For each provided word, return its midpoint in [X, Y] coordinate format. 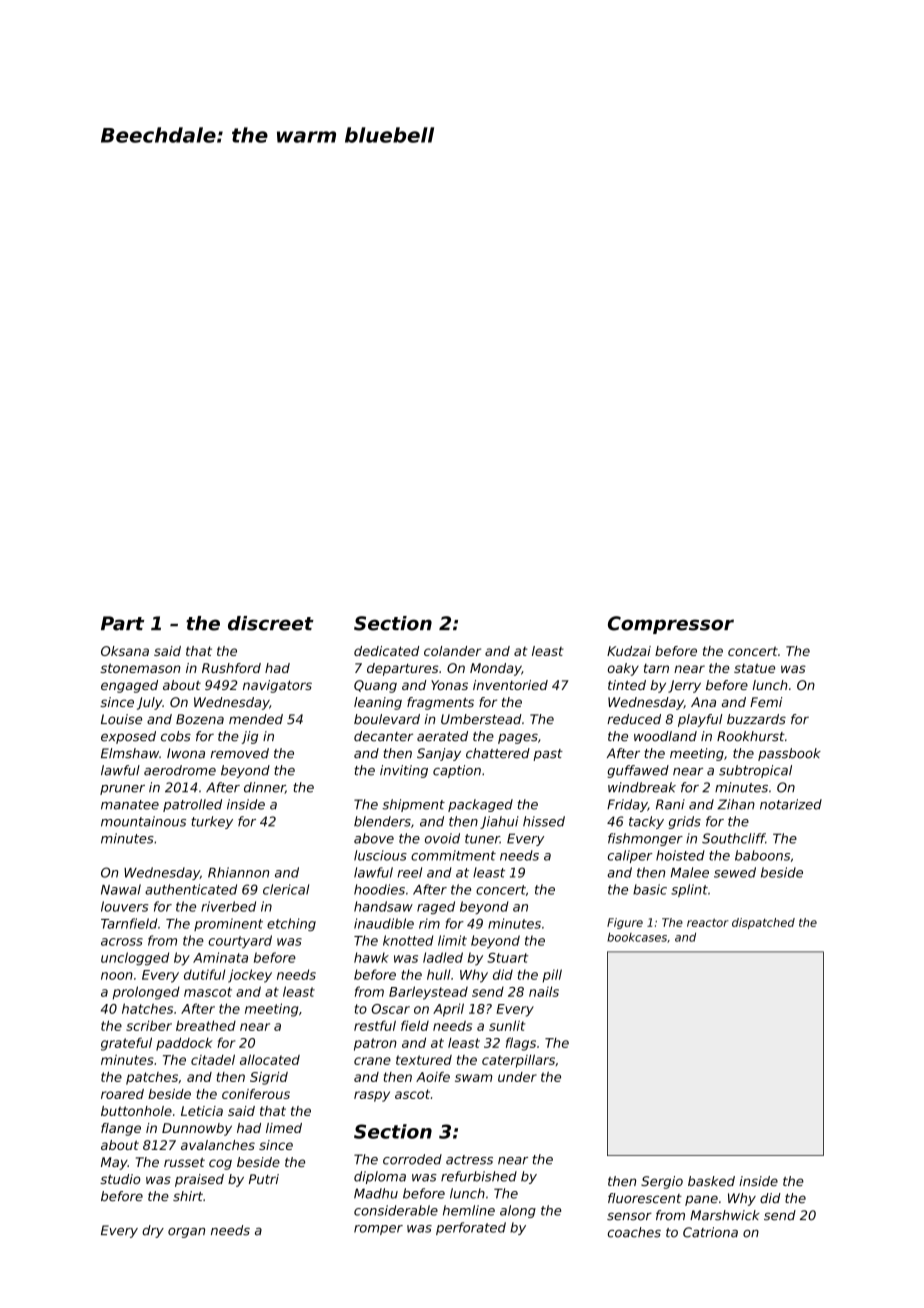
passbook [789, 754]
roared [122, 1094]
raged [436, 907]
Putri [264, 1179]
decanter [383, 736]
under [517, 1077]
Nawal [121, 889]
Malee [690, 872]
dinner [264, 788]
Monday [496, 669]
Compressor [671, 625]
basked [711, 1181]
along [518, 1211]
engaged [129, 686]
